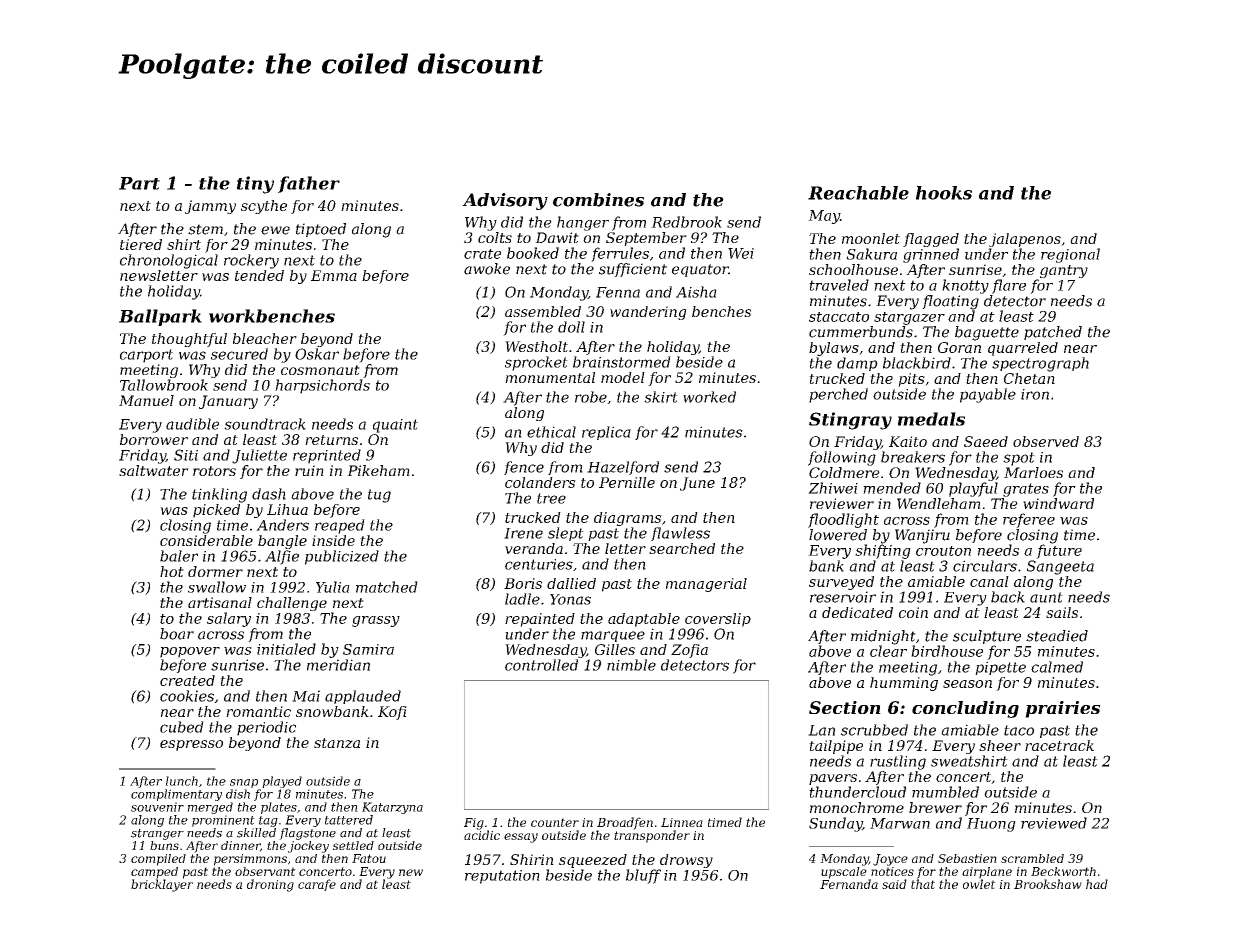 This image has height=952, width=1233. I want to click on complimentary, so click(176, 795).
